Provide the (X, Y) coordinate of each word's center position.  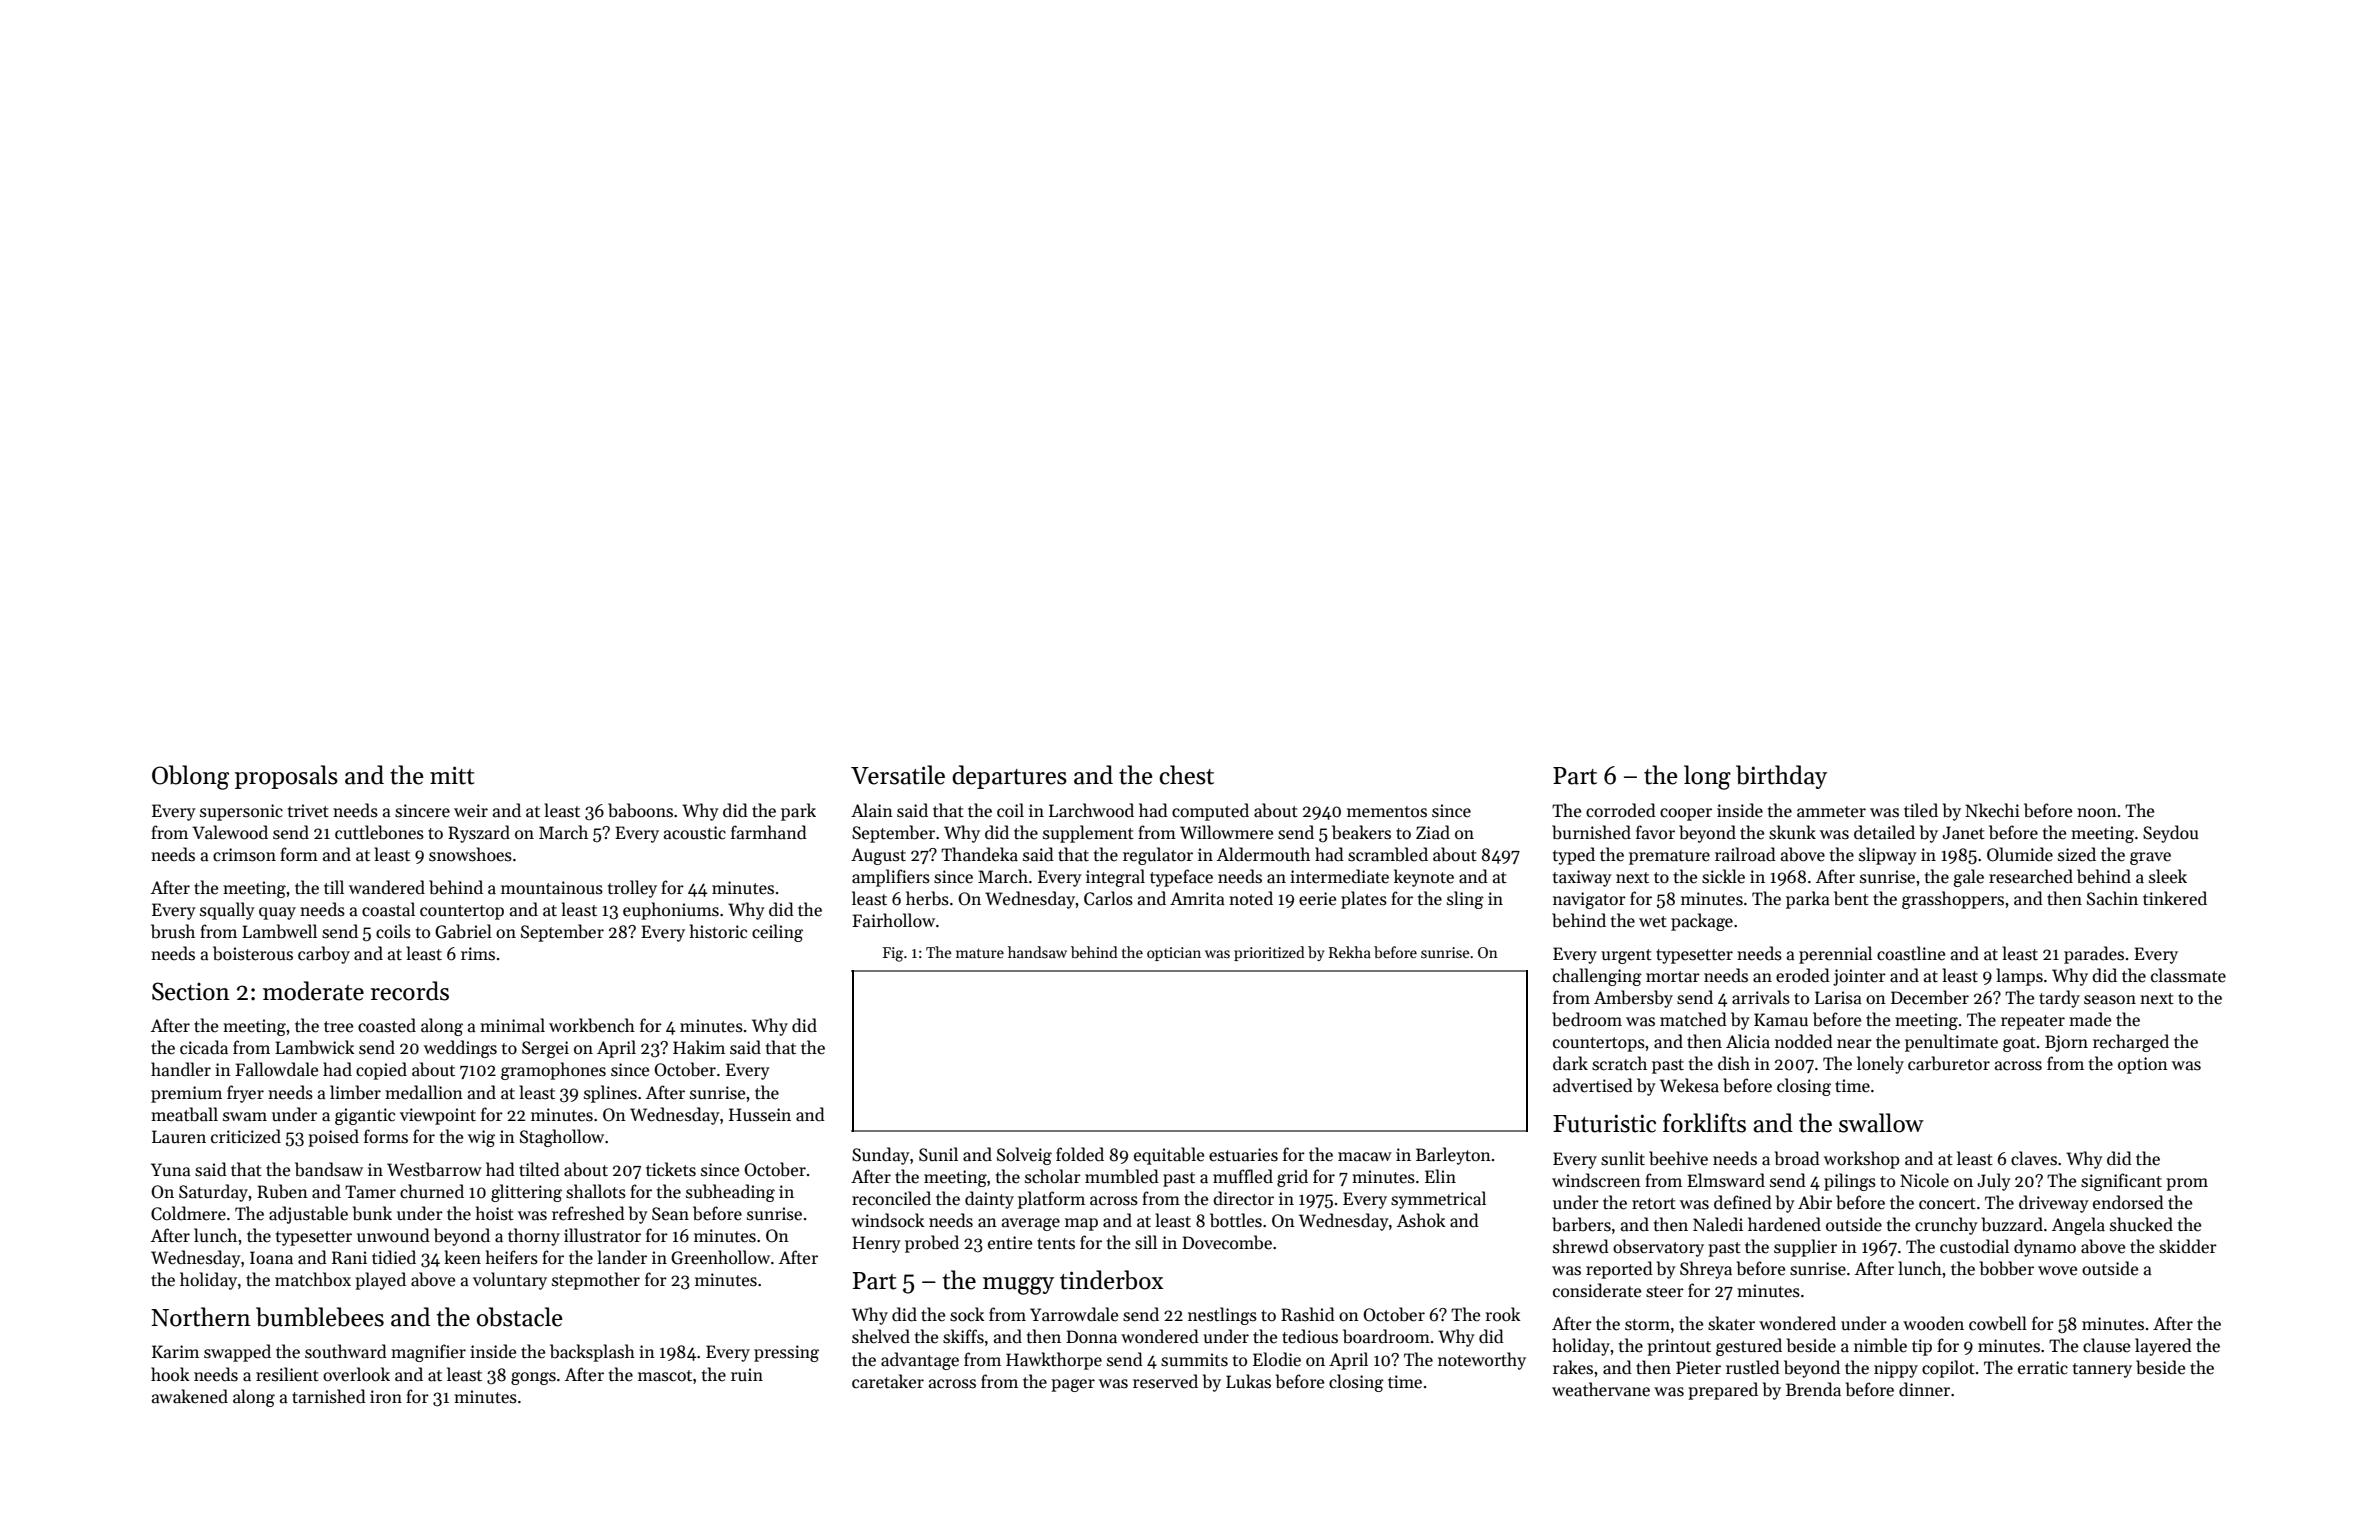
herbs (927, 898)
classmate (2188, 975)
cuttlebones (379, 832)
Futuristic (1604, 1123)
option (2143, 1065)
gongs (533, 1378)
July (1994, 1182)
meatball (184, 1114)
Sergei (545, 1049)
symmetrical (1438, 1200)
